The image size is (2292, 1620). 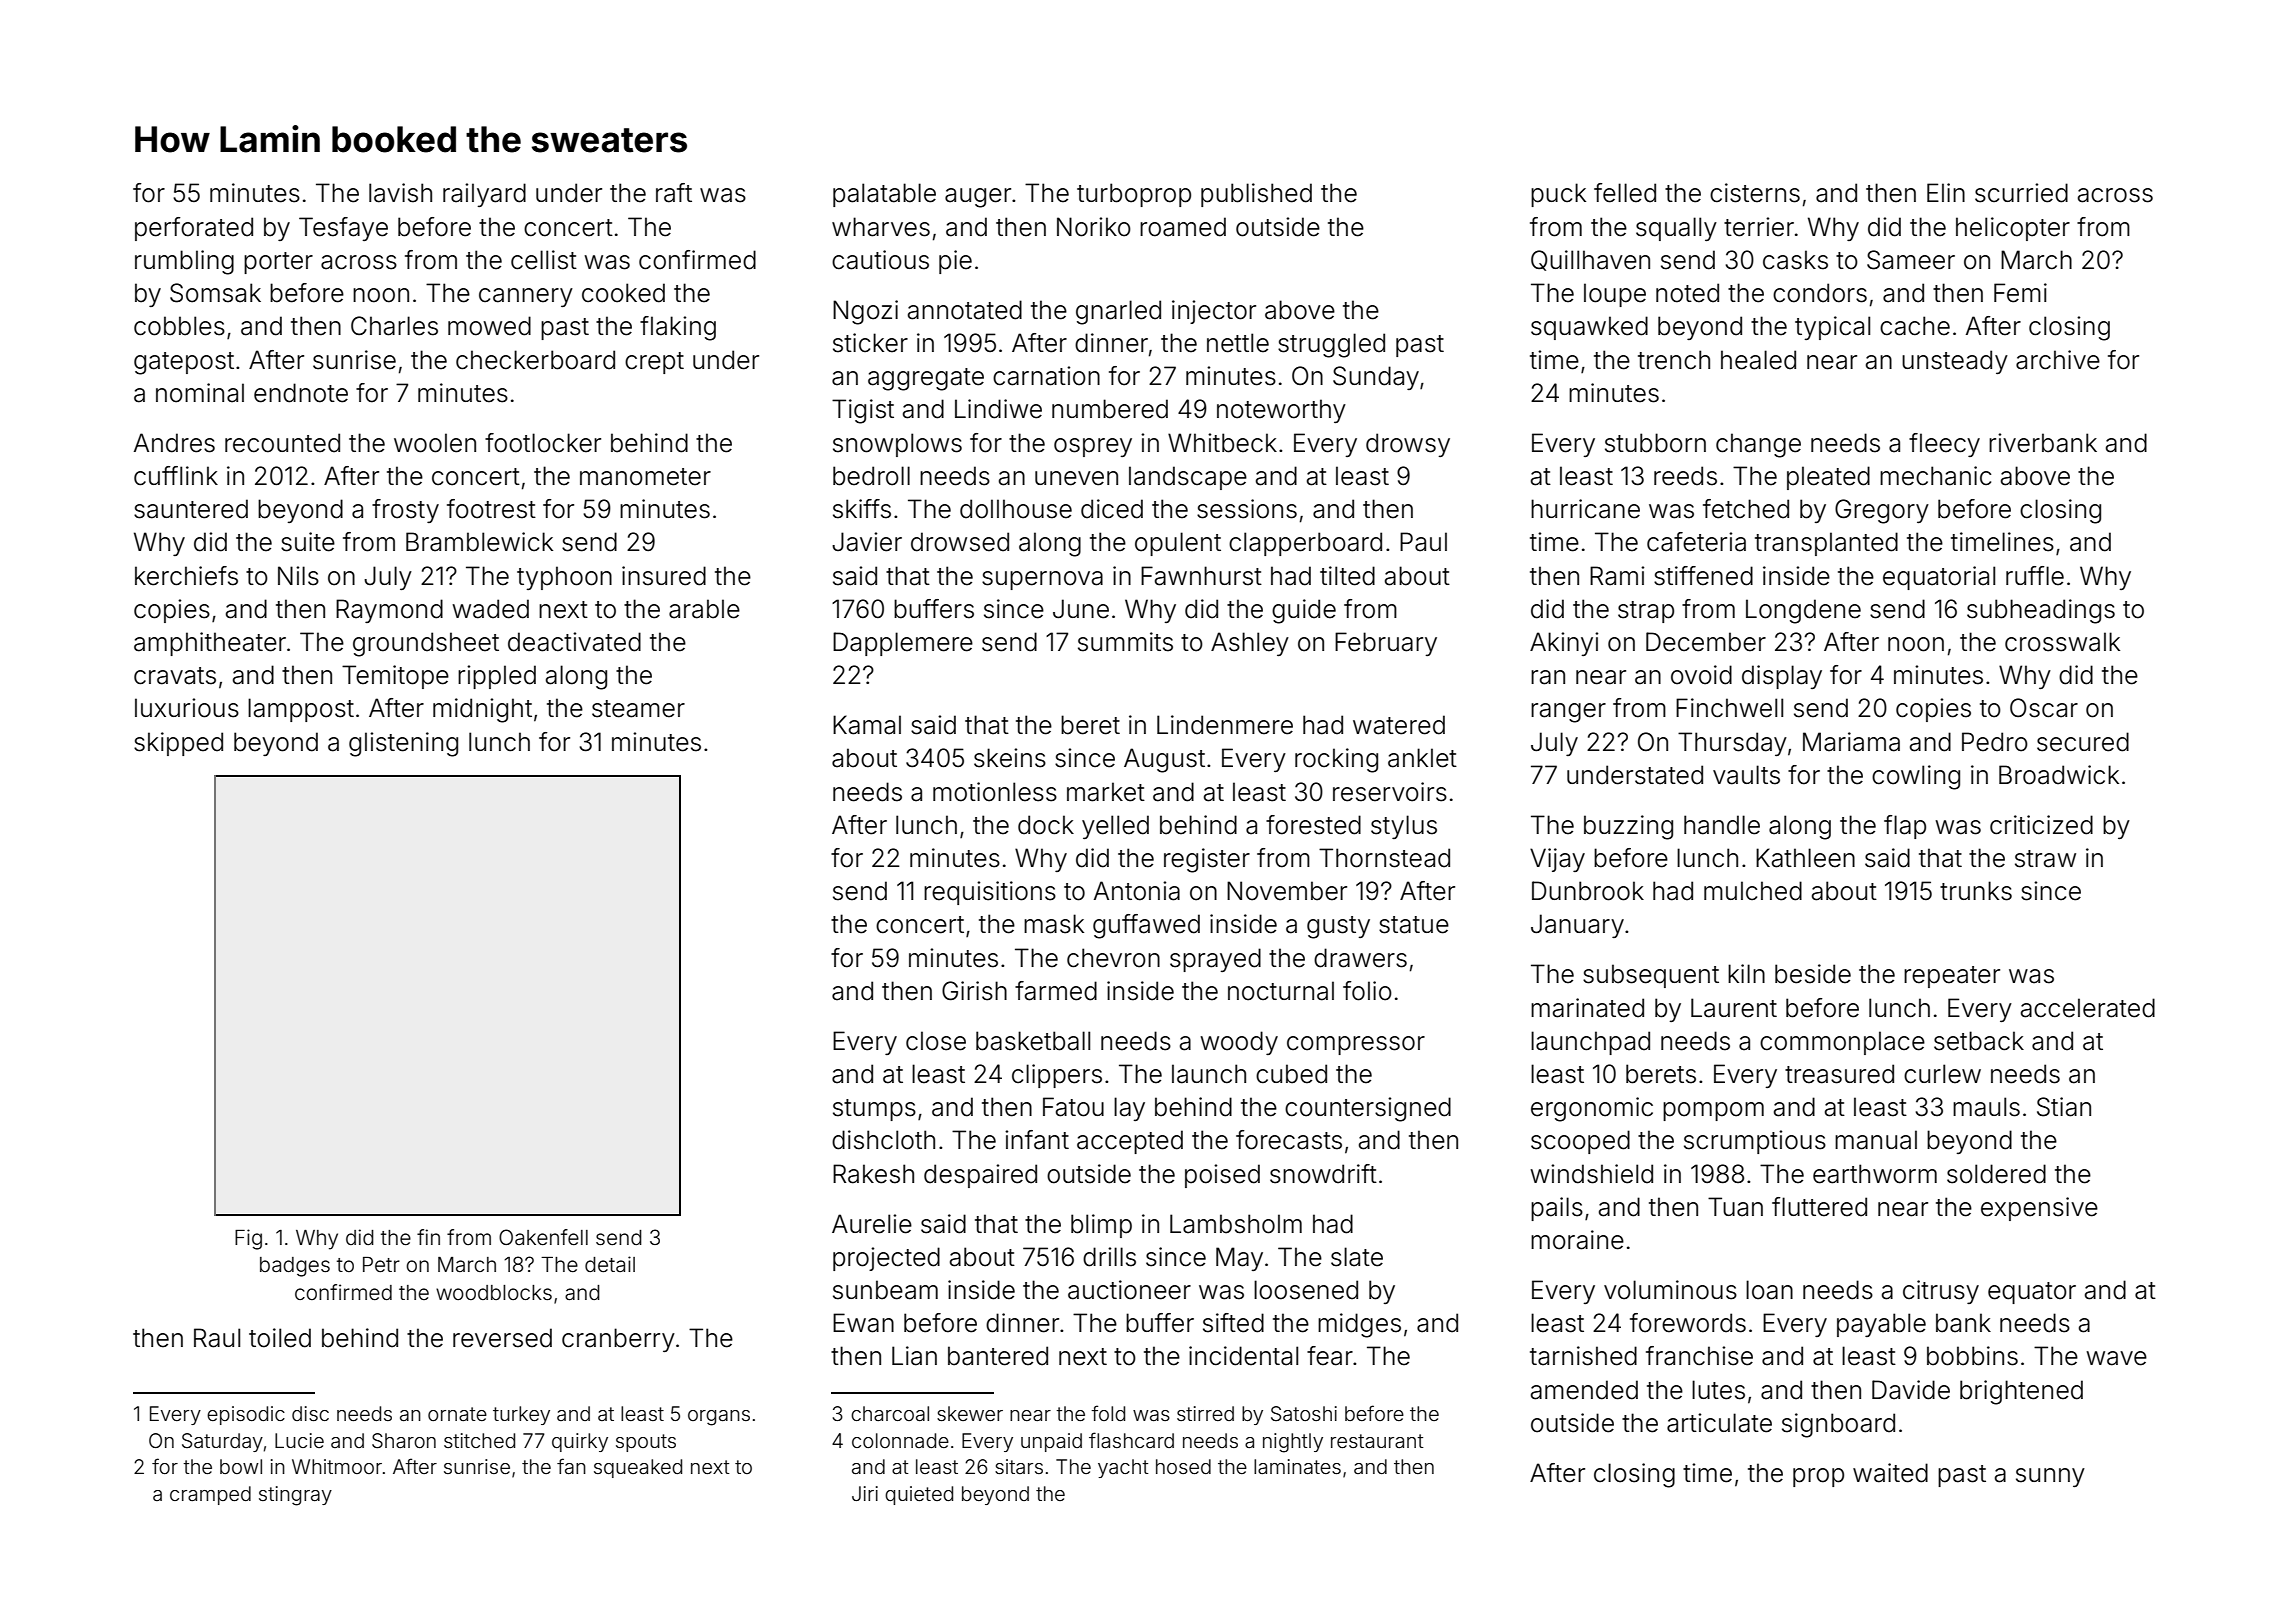 What do you see at coordinates (1287, 891) in the image?
I see `November` at bounding box center [1287, 891].
